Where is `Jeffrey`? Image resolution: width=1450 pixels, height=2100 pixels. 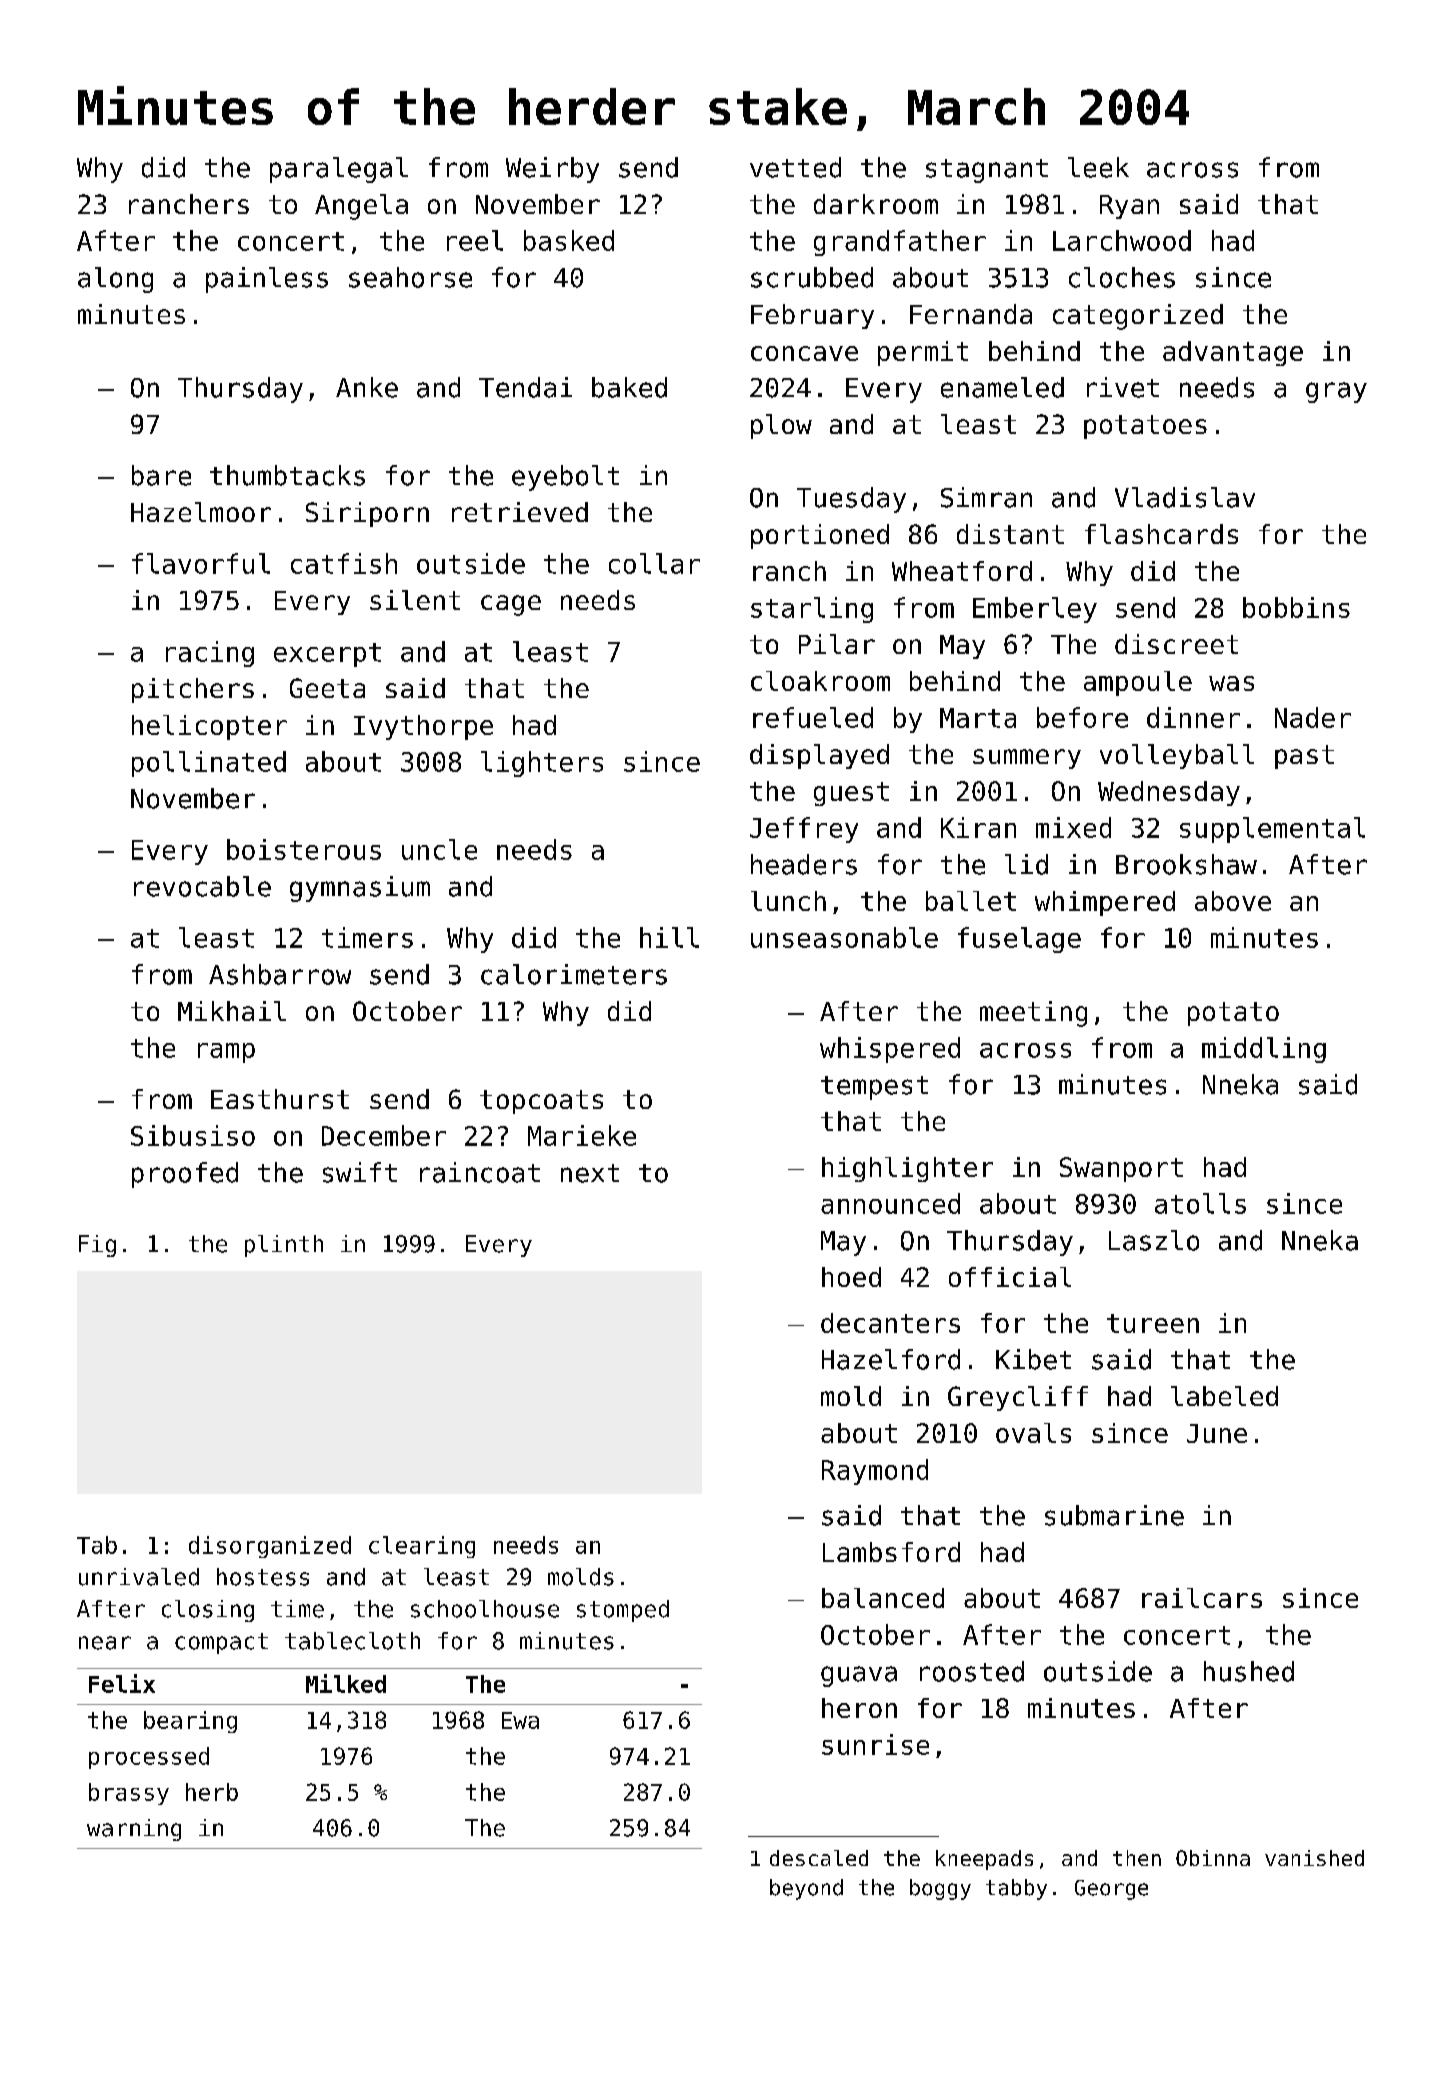 Jeffrey is located at coordinates (804, 830).
